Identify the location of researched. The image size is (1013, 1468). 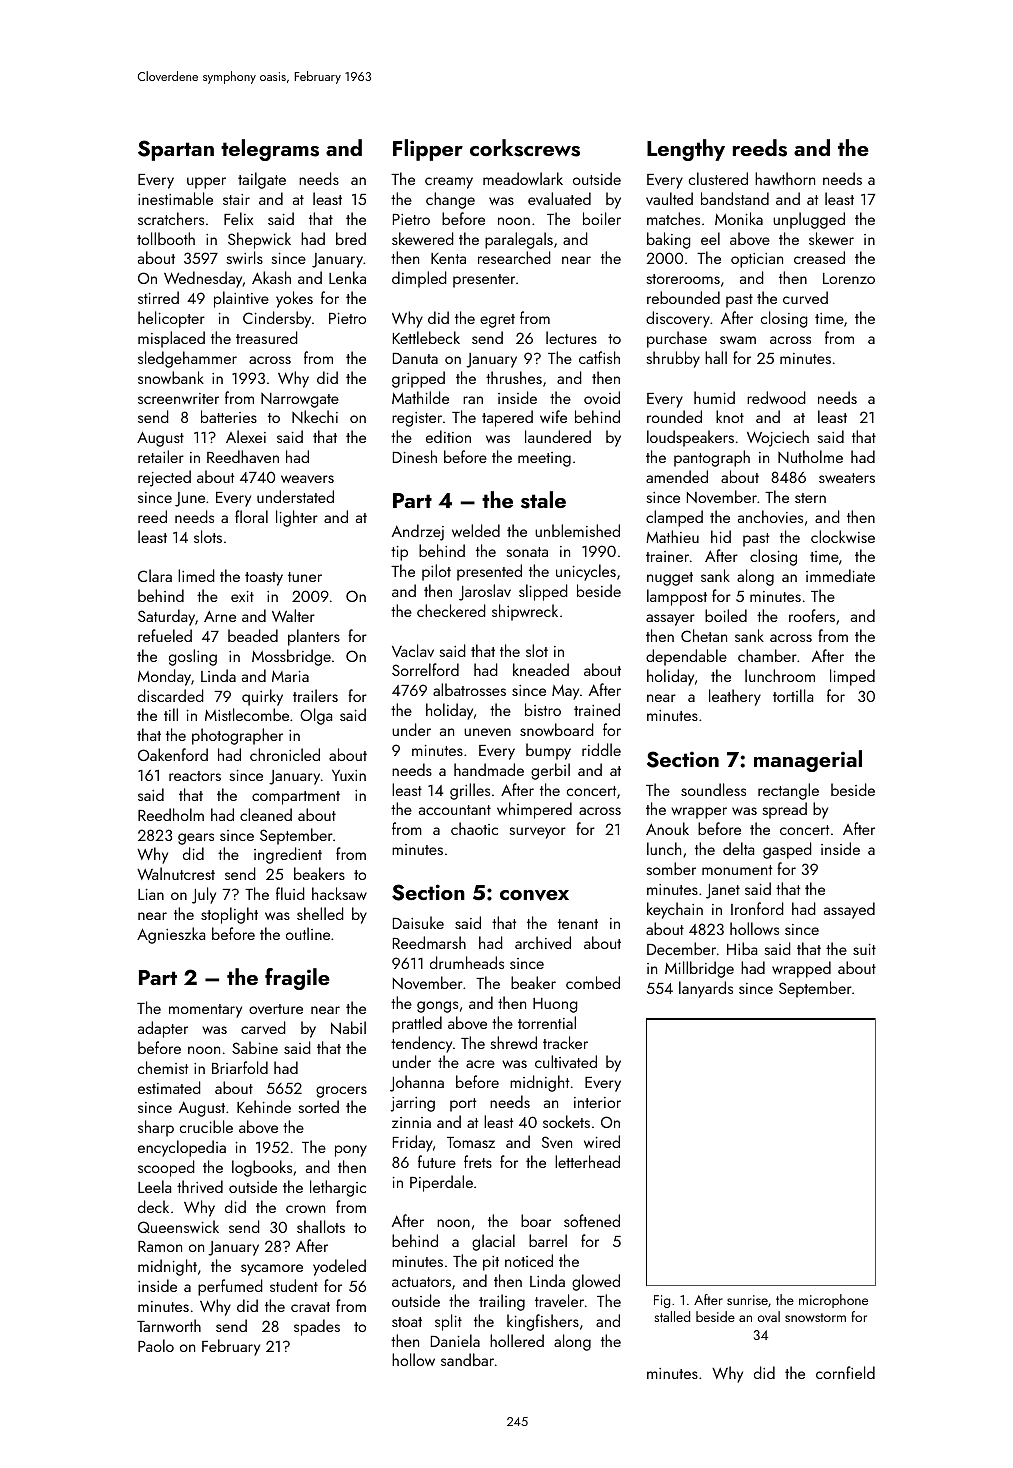
(514, 257).
